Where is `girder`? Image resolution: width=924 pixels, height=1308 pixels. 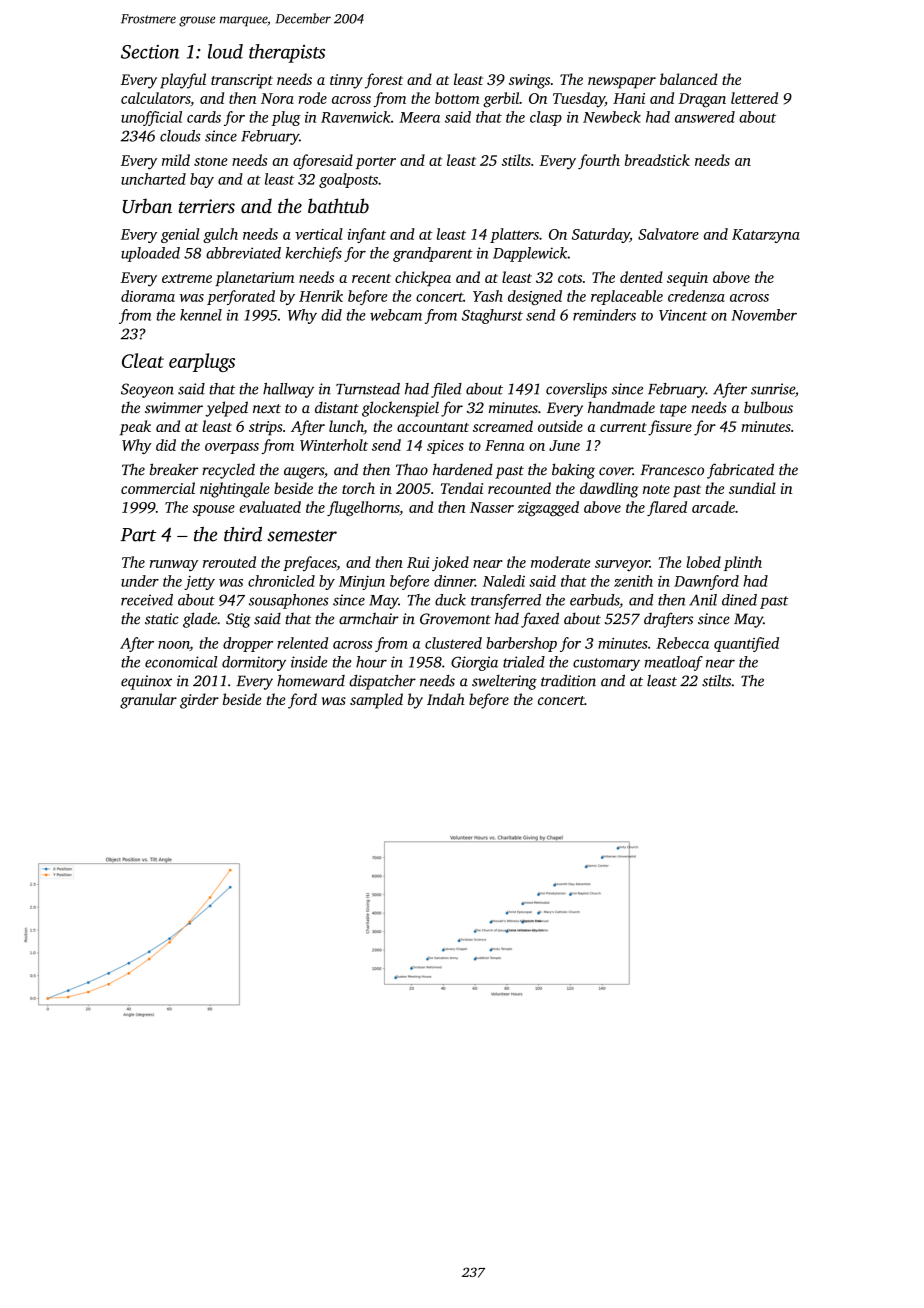
girder is located at coordinates (199, 701).
